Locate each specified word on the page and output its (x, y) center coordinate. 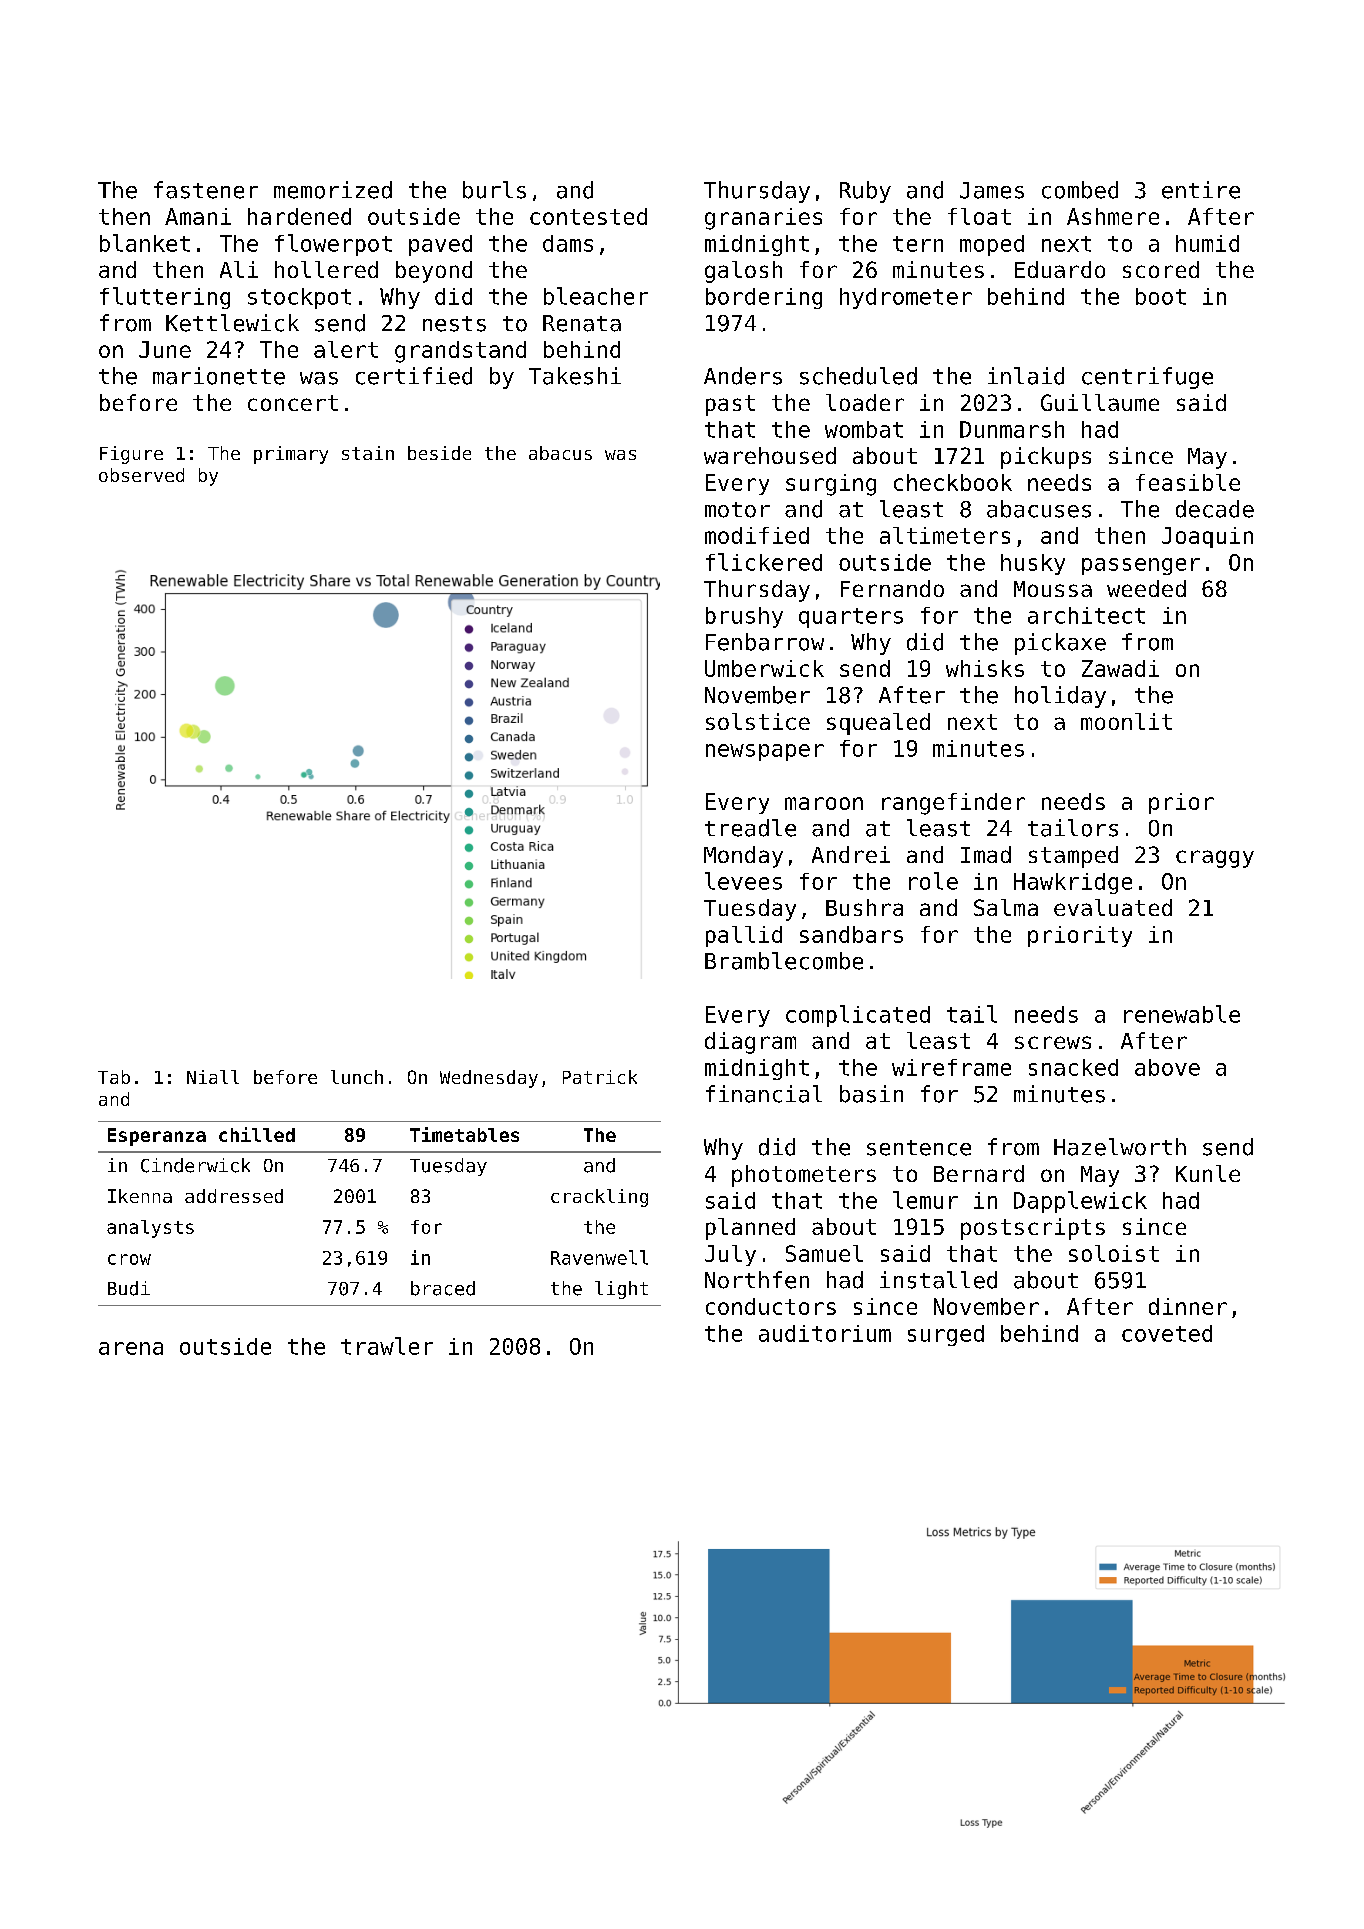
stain (368, 453)
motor (737, 510)
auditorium (825, 1333)
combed (1080, 190)
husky (1033, 564)
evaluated (1113, 907)
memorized (333, 190)
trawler (387, 1346)
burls (494, 190)
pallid (744, 936)
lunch (357, 1077)
